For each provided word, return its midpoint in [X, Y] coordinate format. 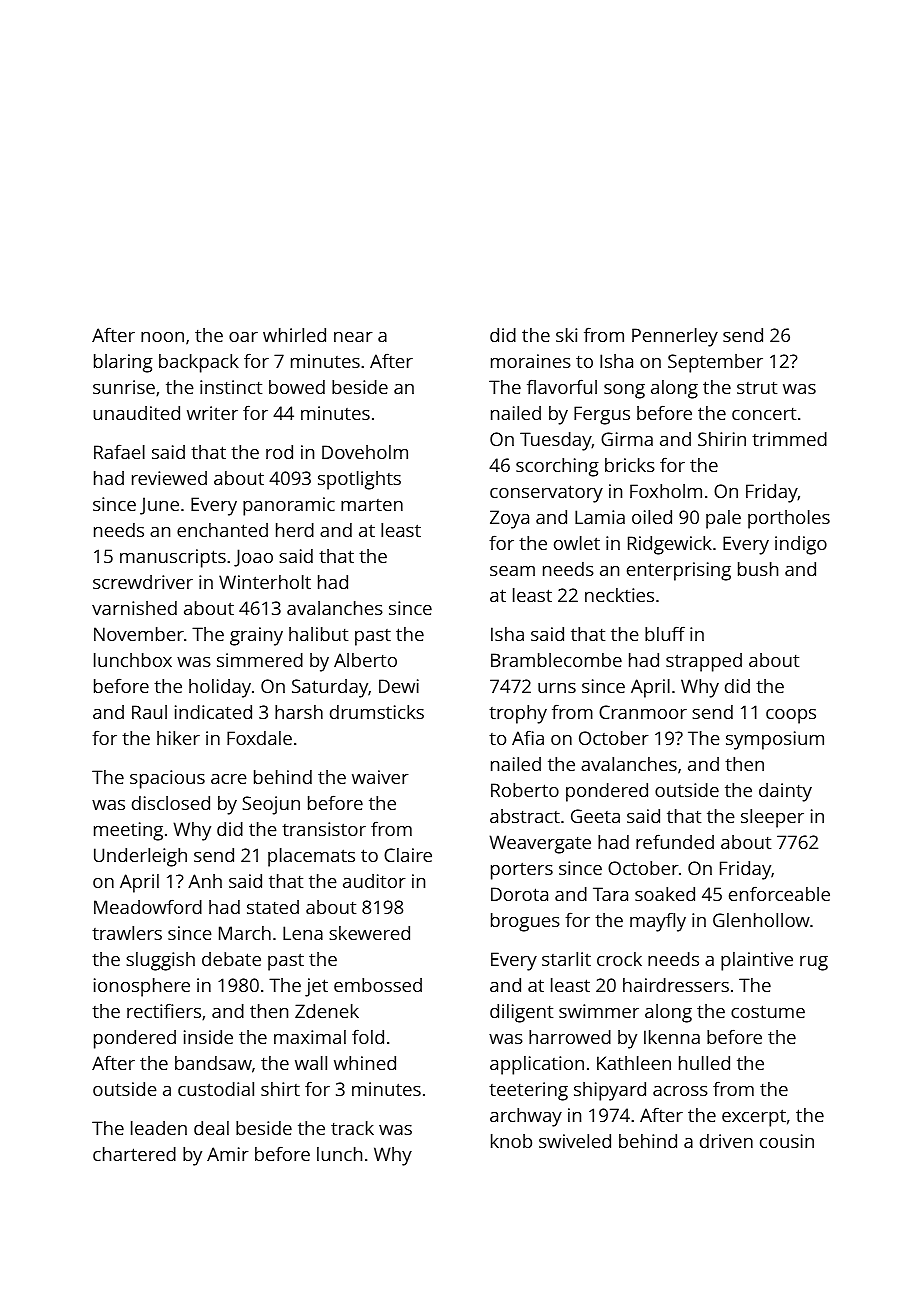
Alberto [365, 660]
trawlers [127, 933]
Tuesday [556, 441]
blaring [123, 363]
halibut [318, 634]
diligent [521, 1013]
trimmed [789, 439]
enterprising [679, 571]
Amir [228, 1154]
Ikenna [672, 1037]
